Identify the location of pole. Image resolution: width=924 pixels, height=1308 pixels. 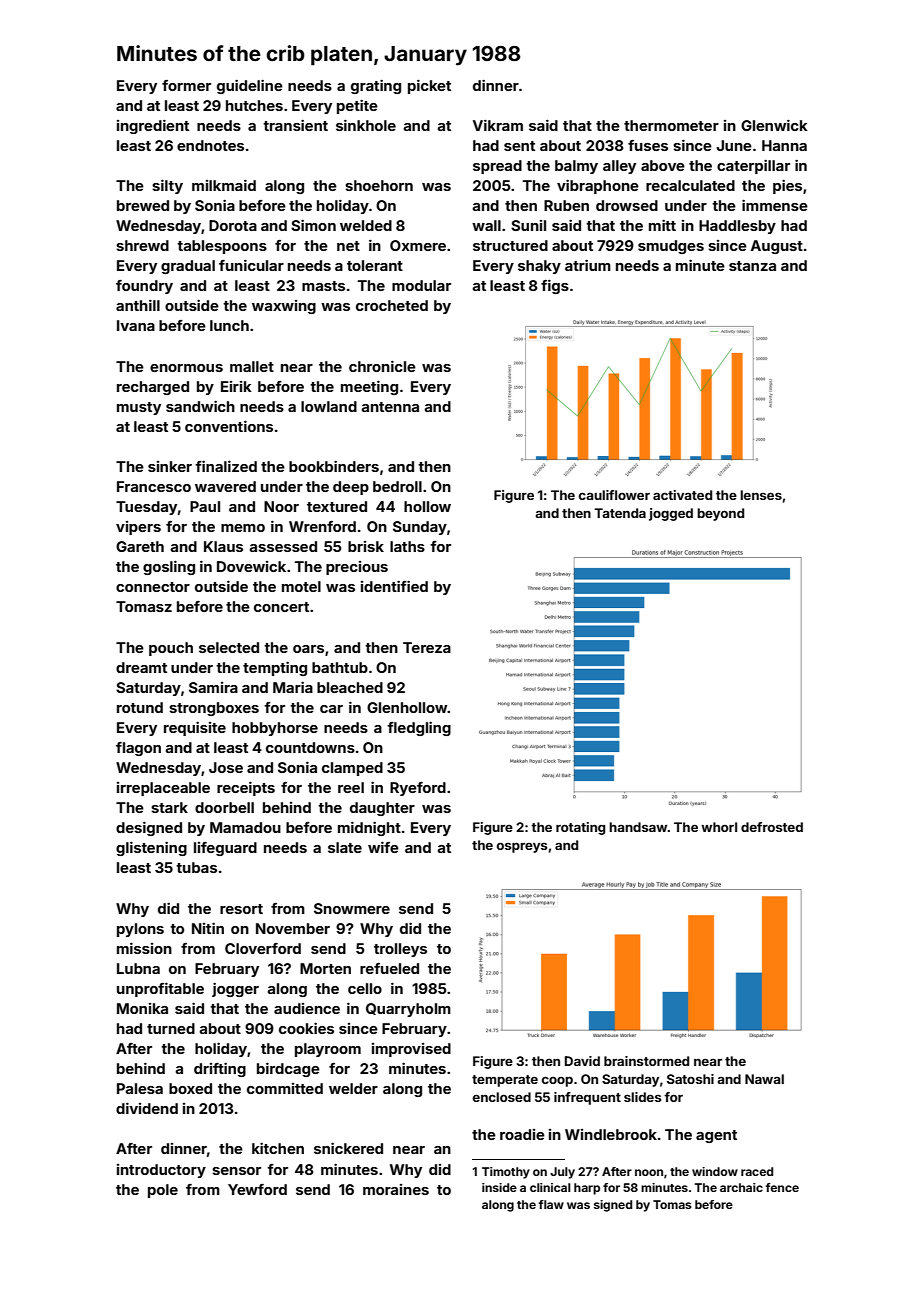
(163, 1191).
